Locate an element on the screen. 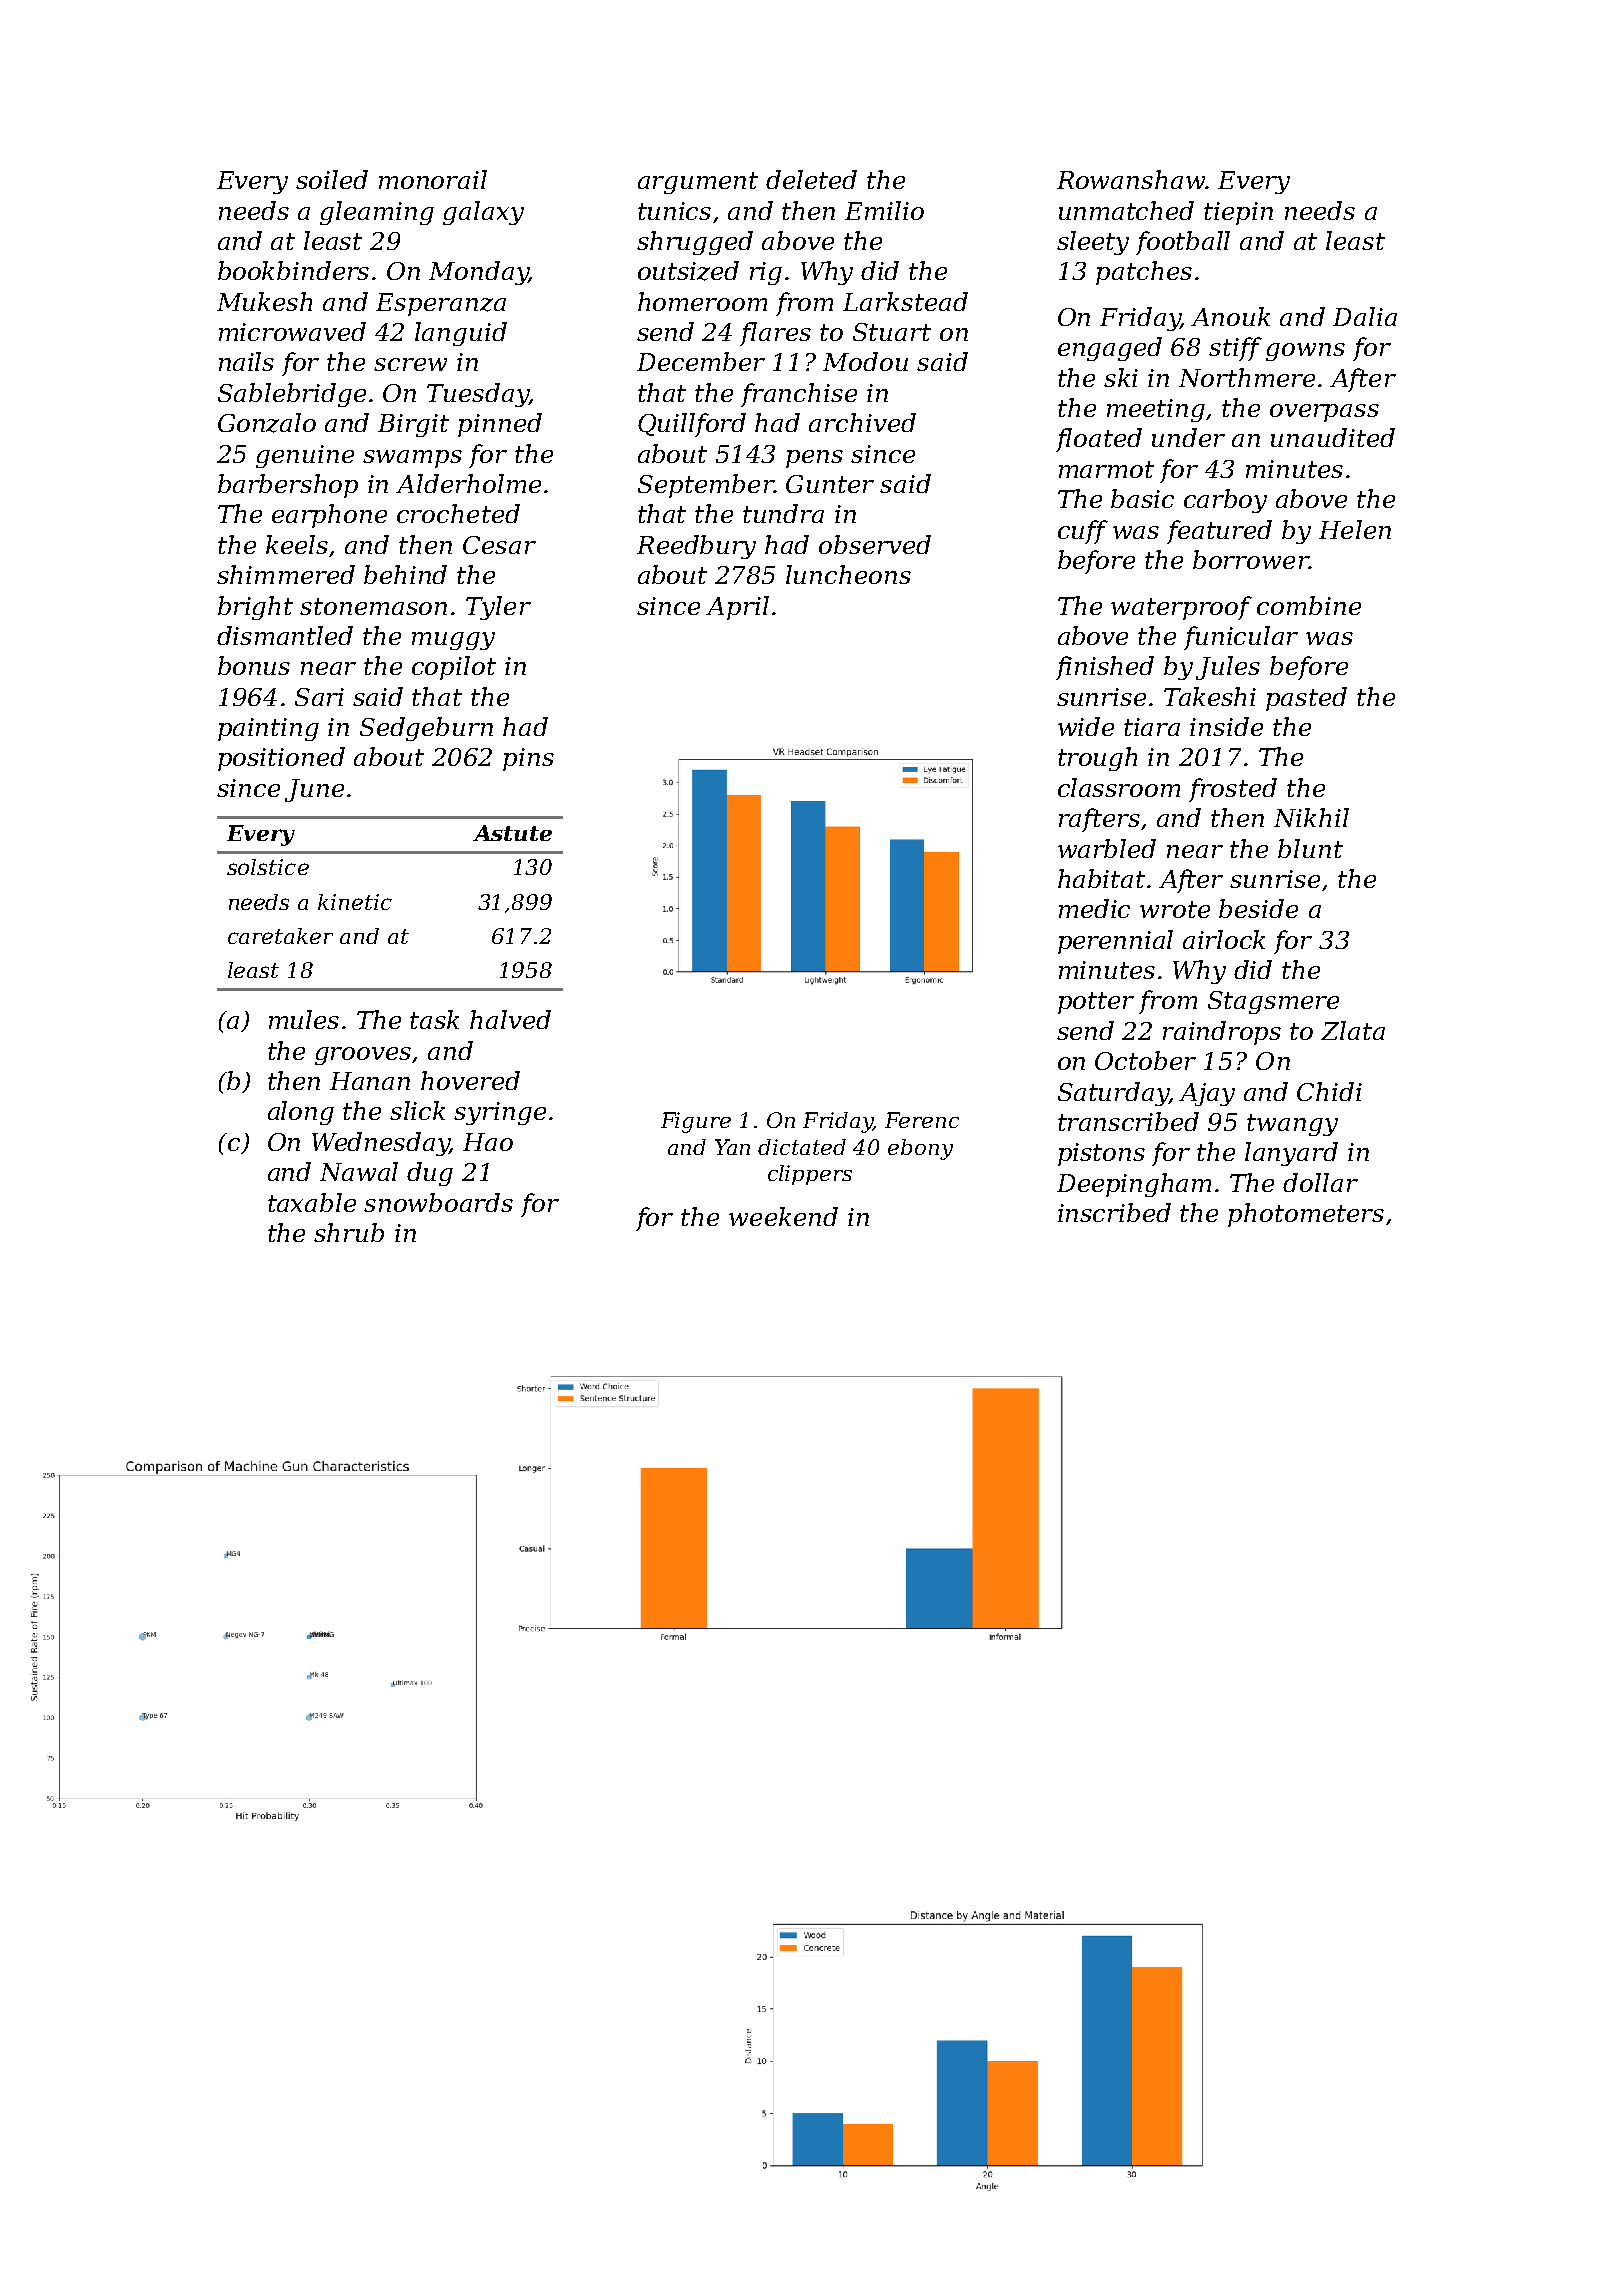 The height and width of the screenshot is (2292, 1620). tunics is located at coordinates (674, 211).
